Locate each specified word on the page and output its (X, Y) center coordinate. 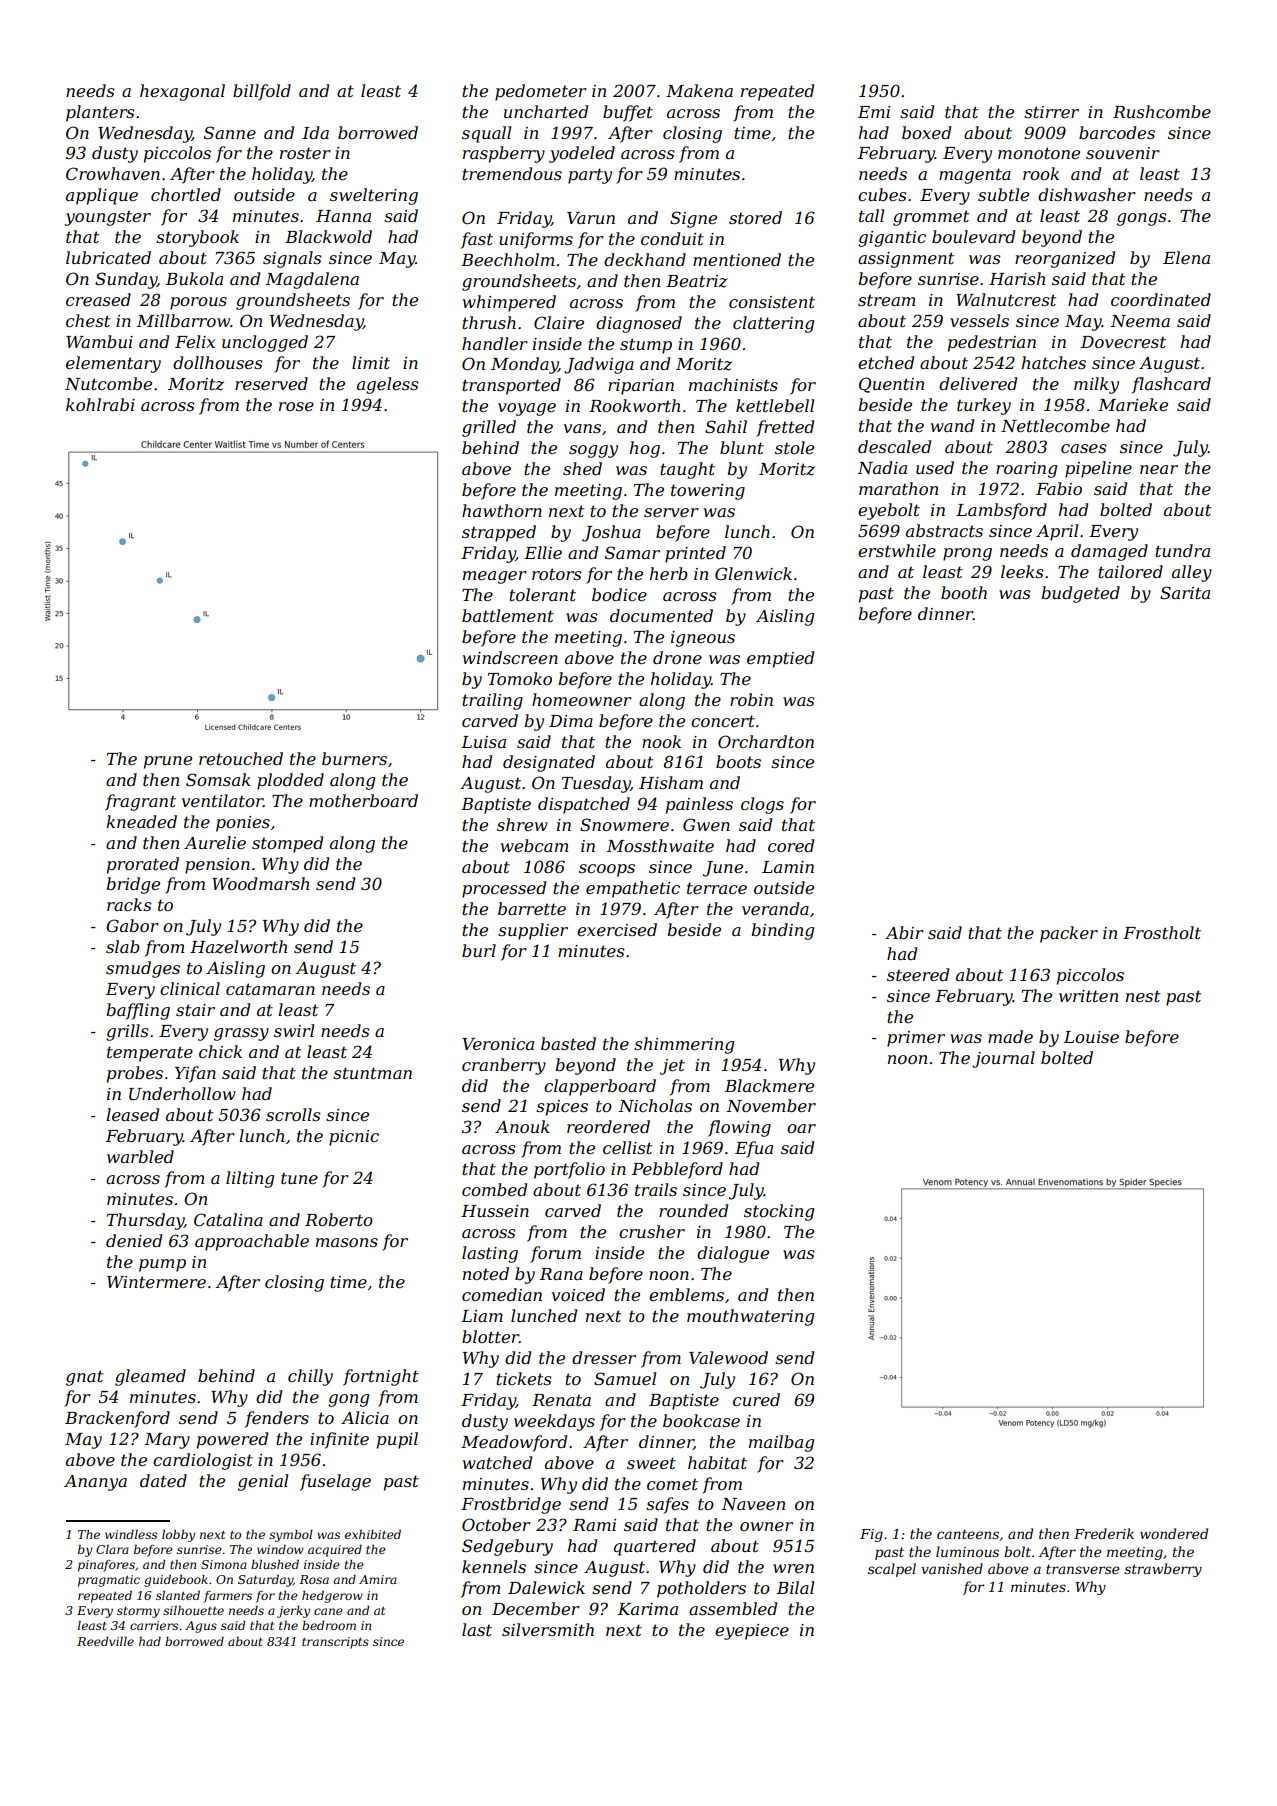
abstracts (944, 530)
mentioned (737, 259)
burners (354, 758)
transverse (1083, 1569)
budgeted (1080, 594)
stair (195, 1010)
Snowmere (624, 824)
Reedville (105, 1641)
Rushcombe (1162, 111)
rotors (557, 574)
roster (305, 153)
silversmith (548, 1629)
